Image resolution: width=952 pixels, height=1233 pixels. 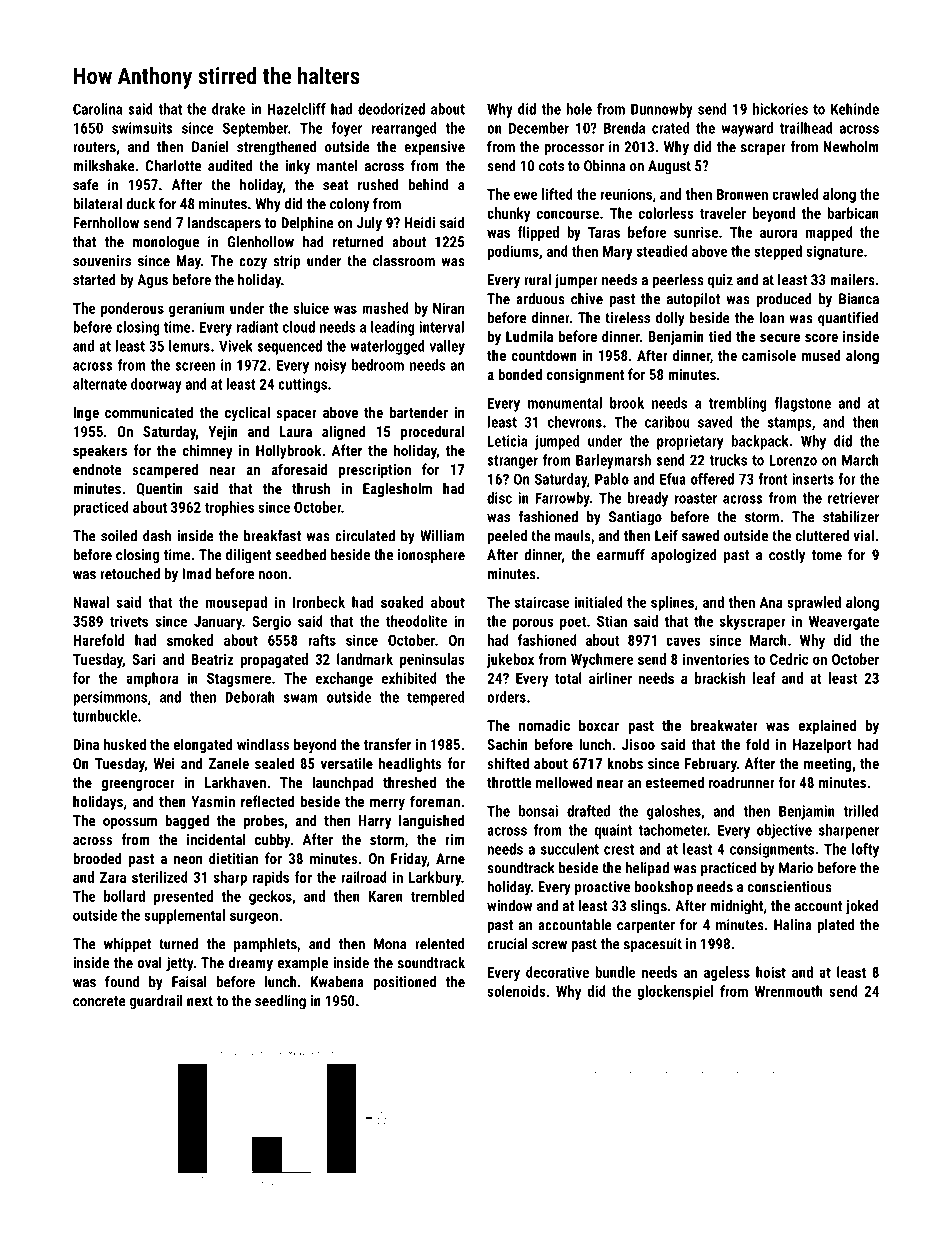 What do you see at coordinates (280, 1002) in the image?
I see `seedling` at bounding box center [280, 1002].
